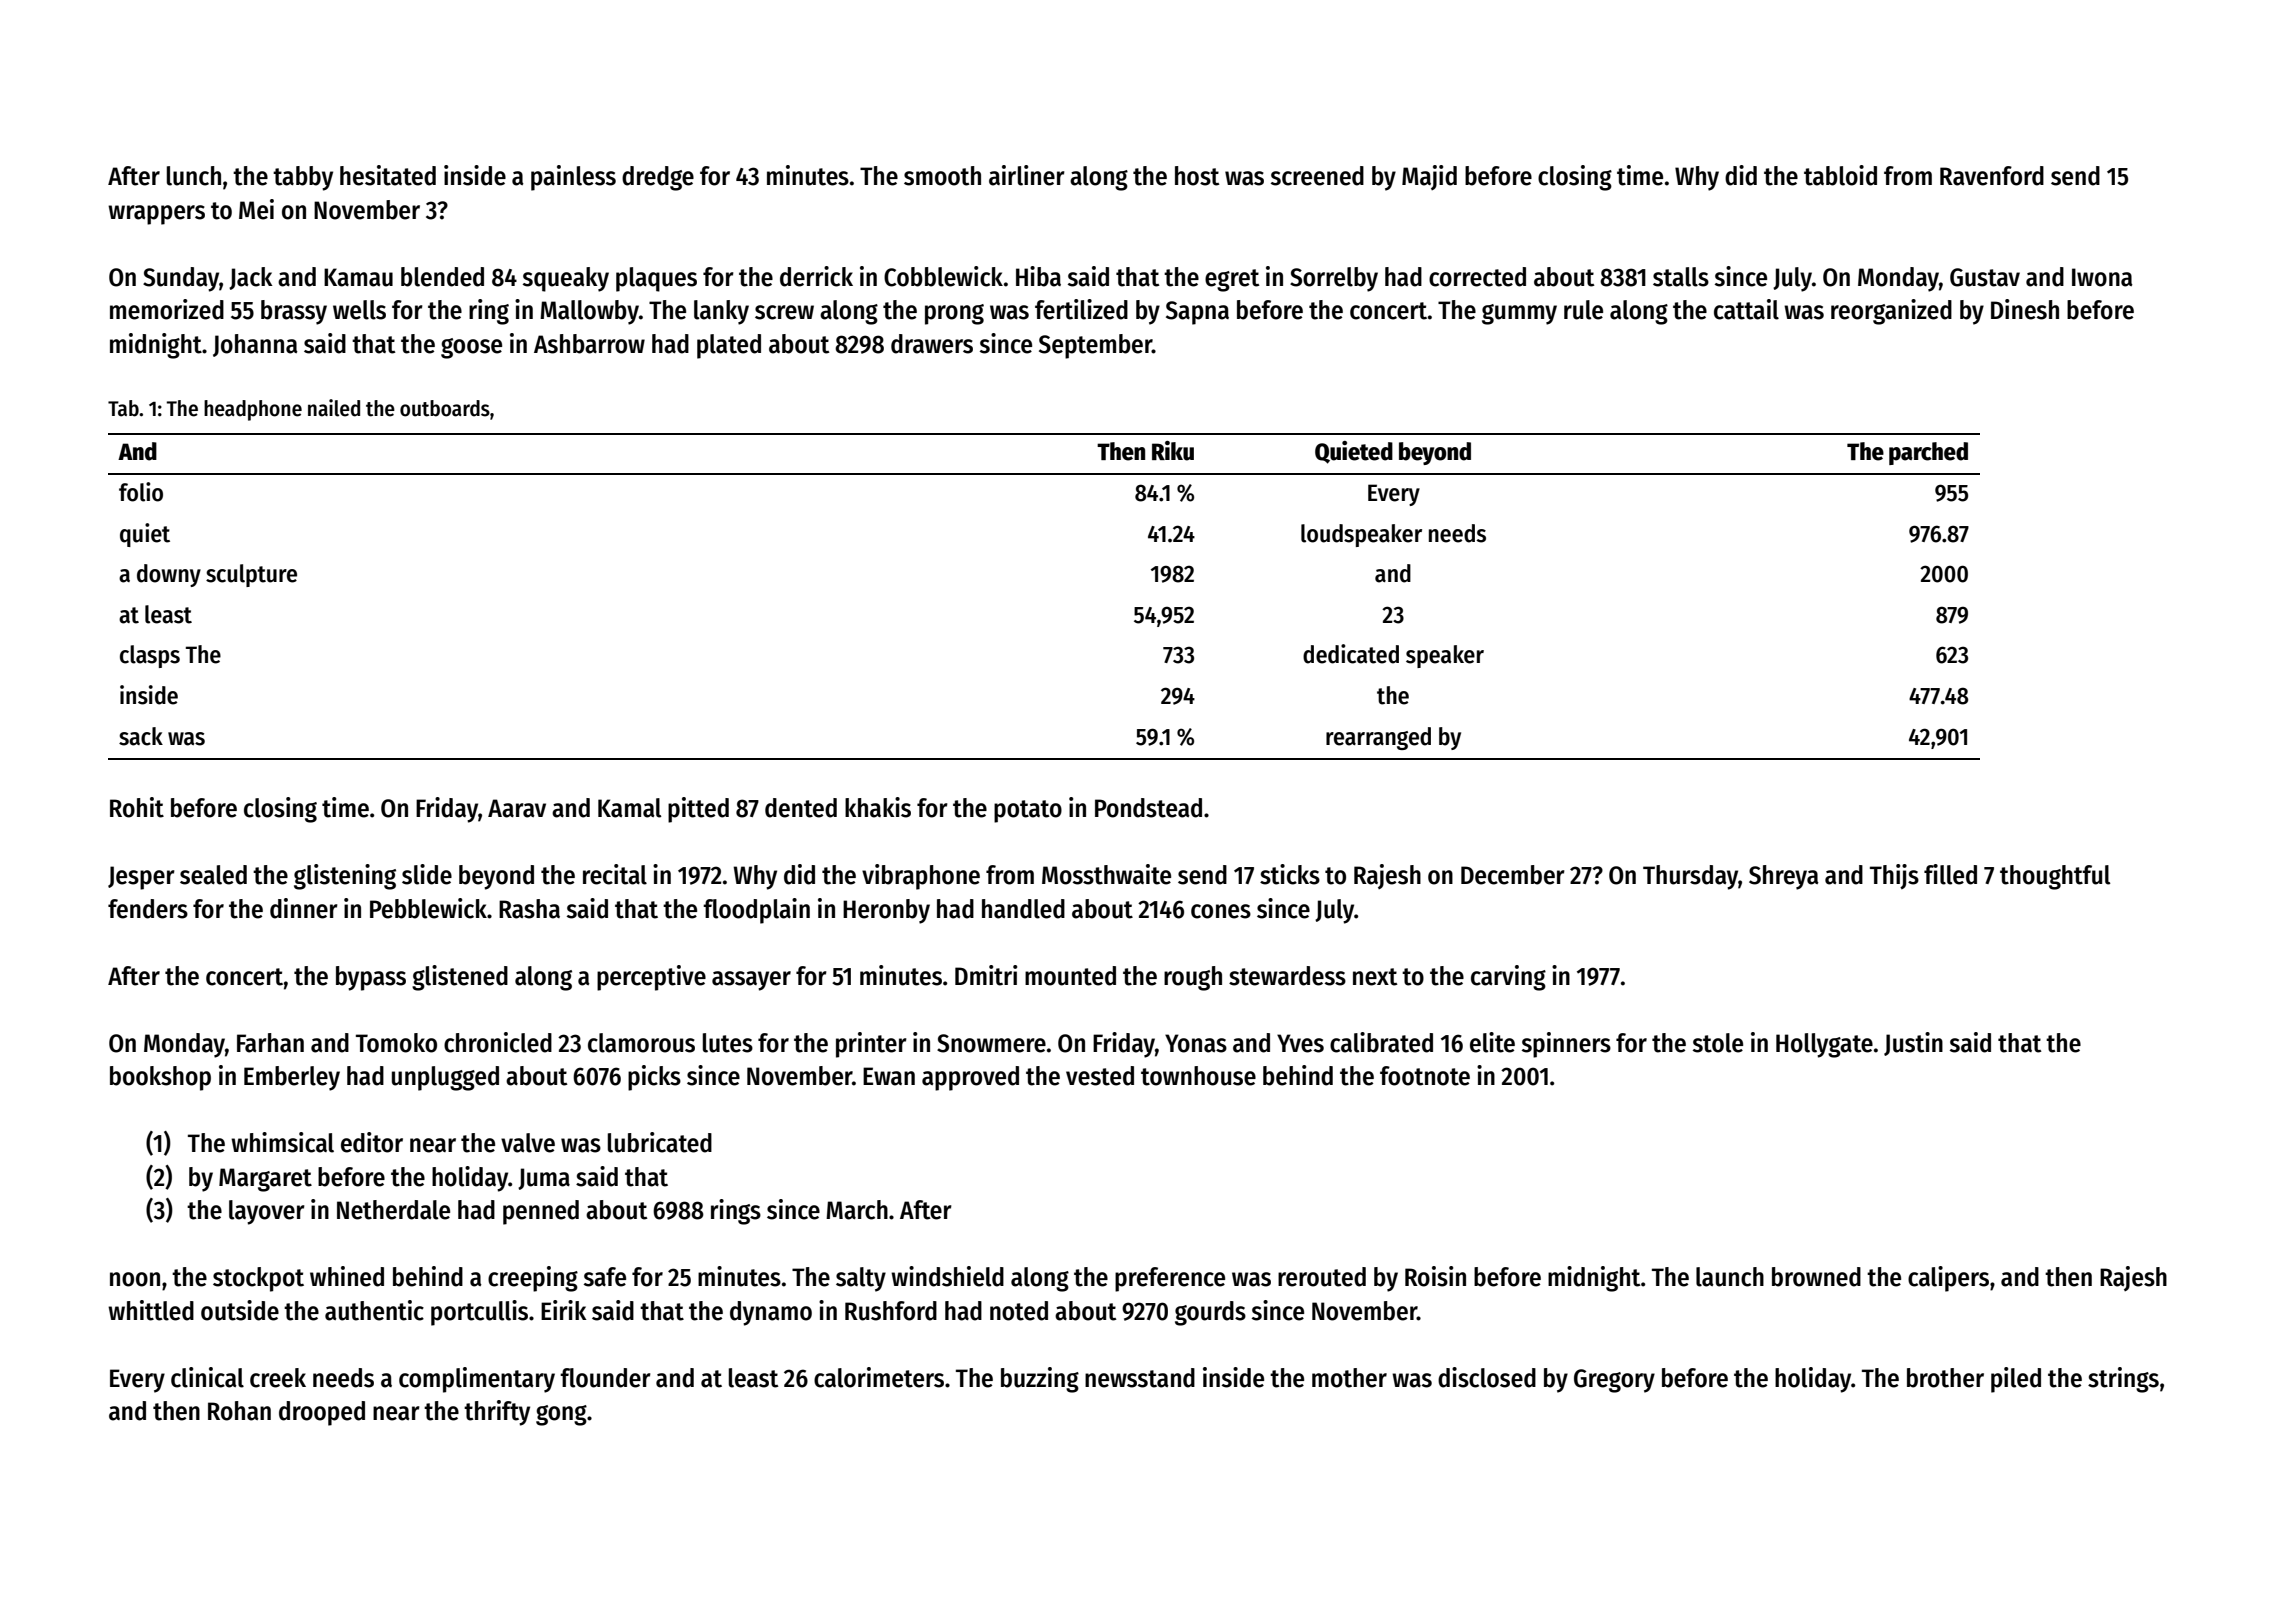 Image resolution: width=2292 pixels, height=1620 pixels. What do you see at coordinates (194, 176) in the image?
I see `lunch` at bounding box center [194, 176].
